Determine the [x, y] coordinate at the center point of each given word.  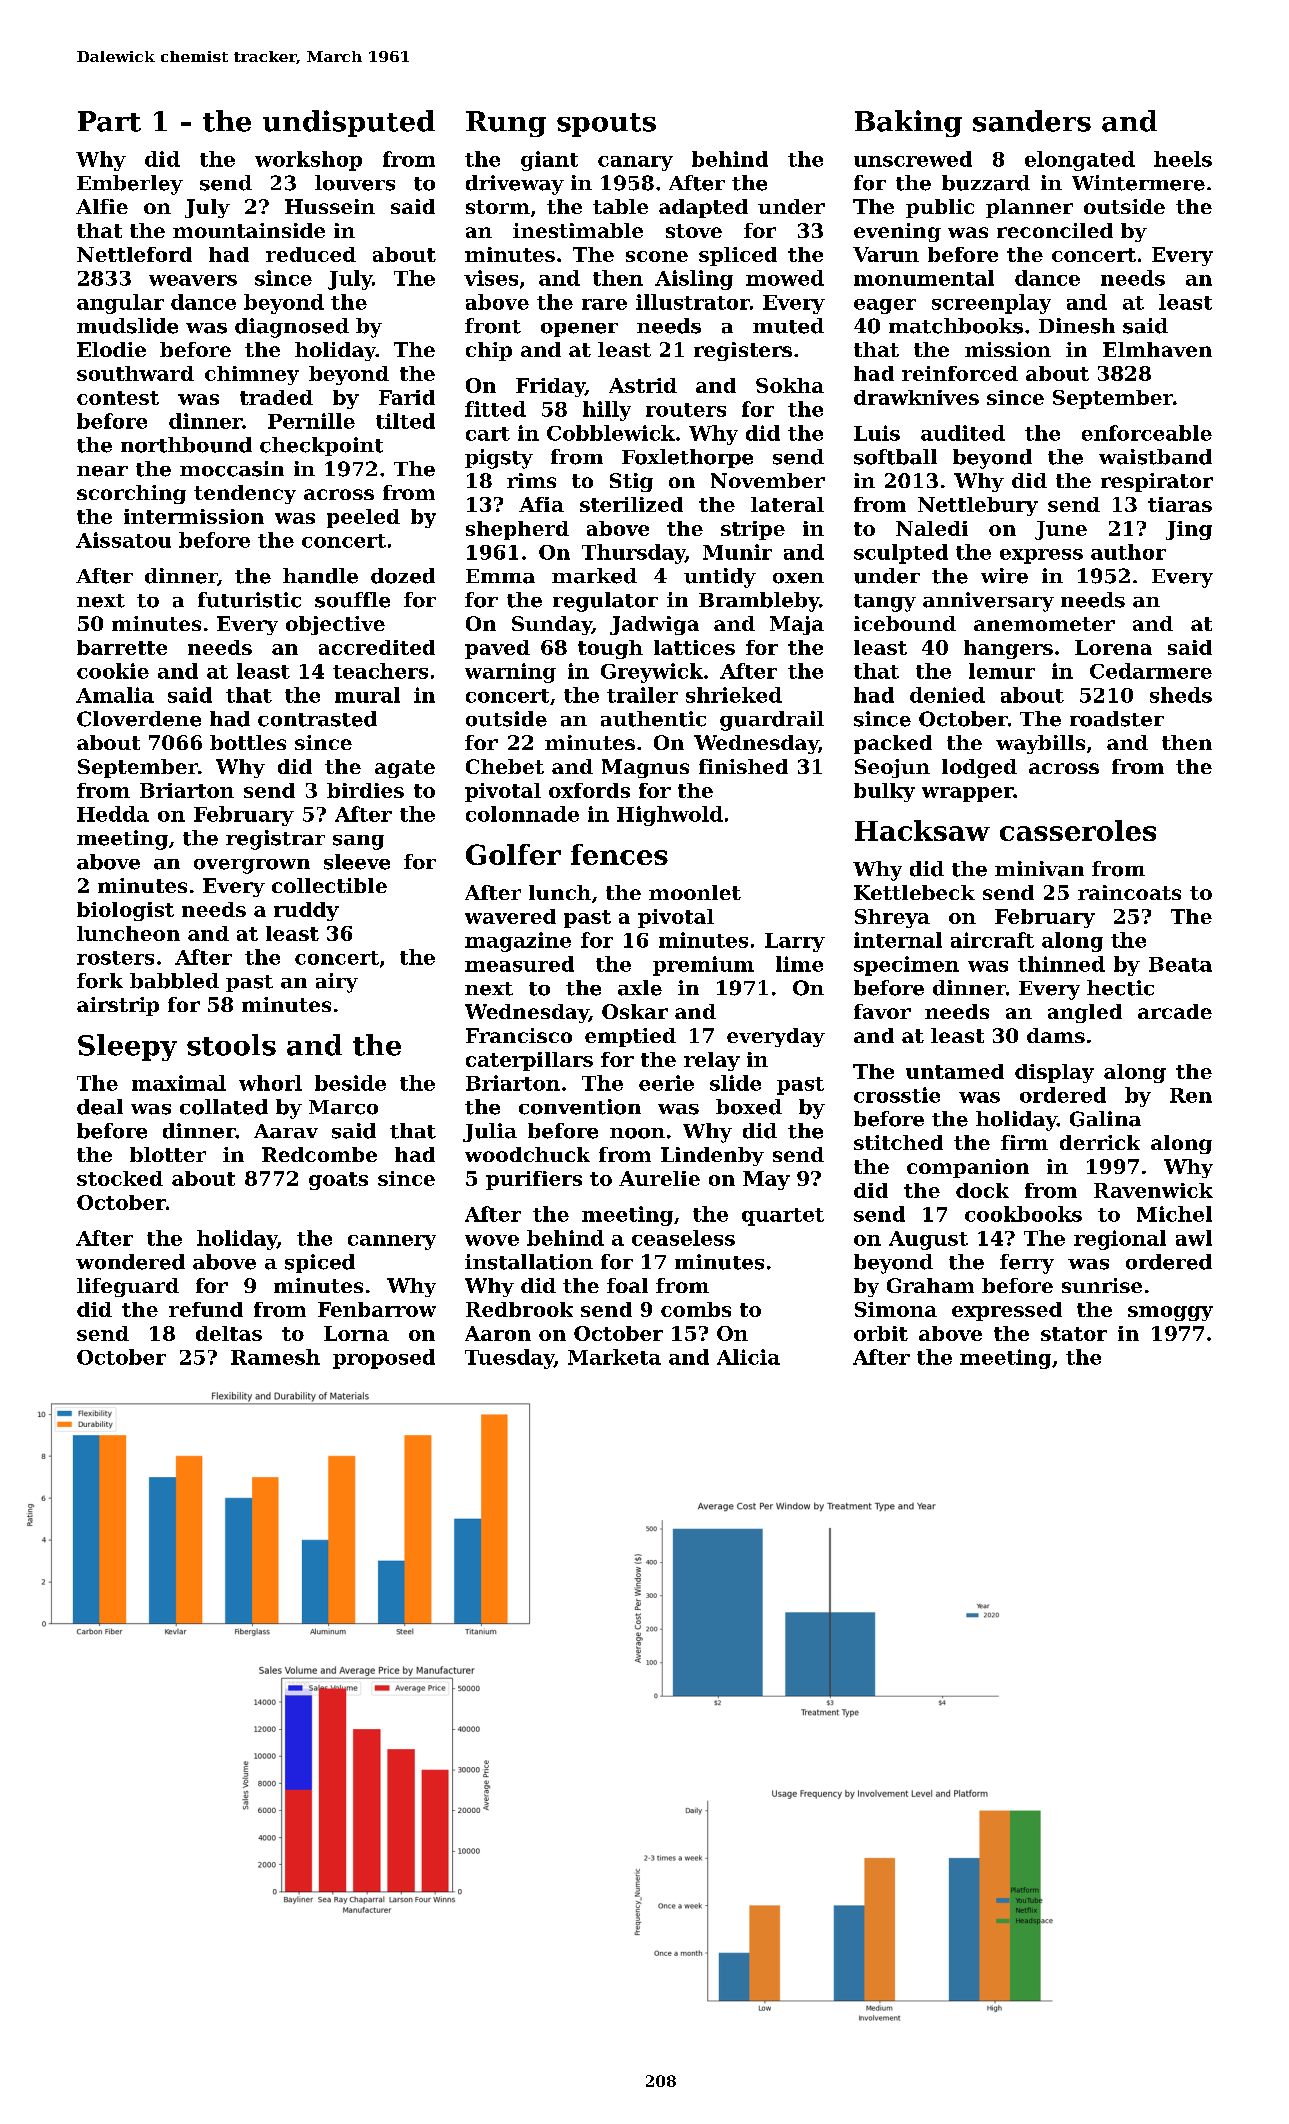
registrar [275, 840]
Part [109, 121]
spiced [320, 1263]
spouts [606, 125]
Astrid [643, 385]
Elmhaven [1157, 349]
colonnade [522, 814]
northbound [186, 445]
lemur [1002, 671]
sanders [1032, 121]
